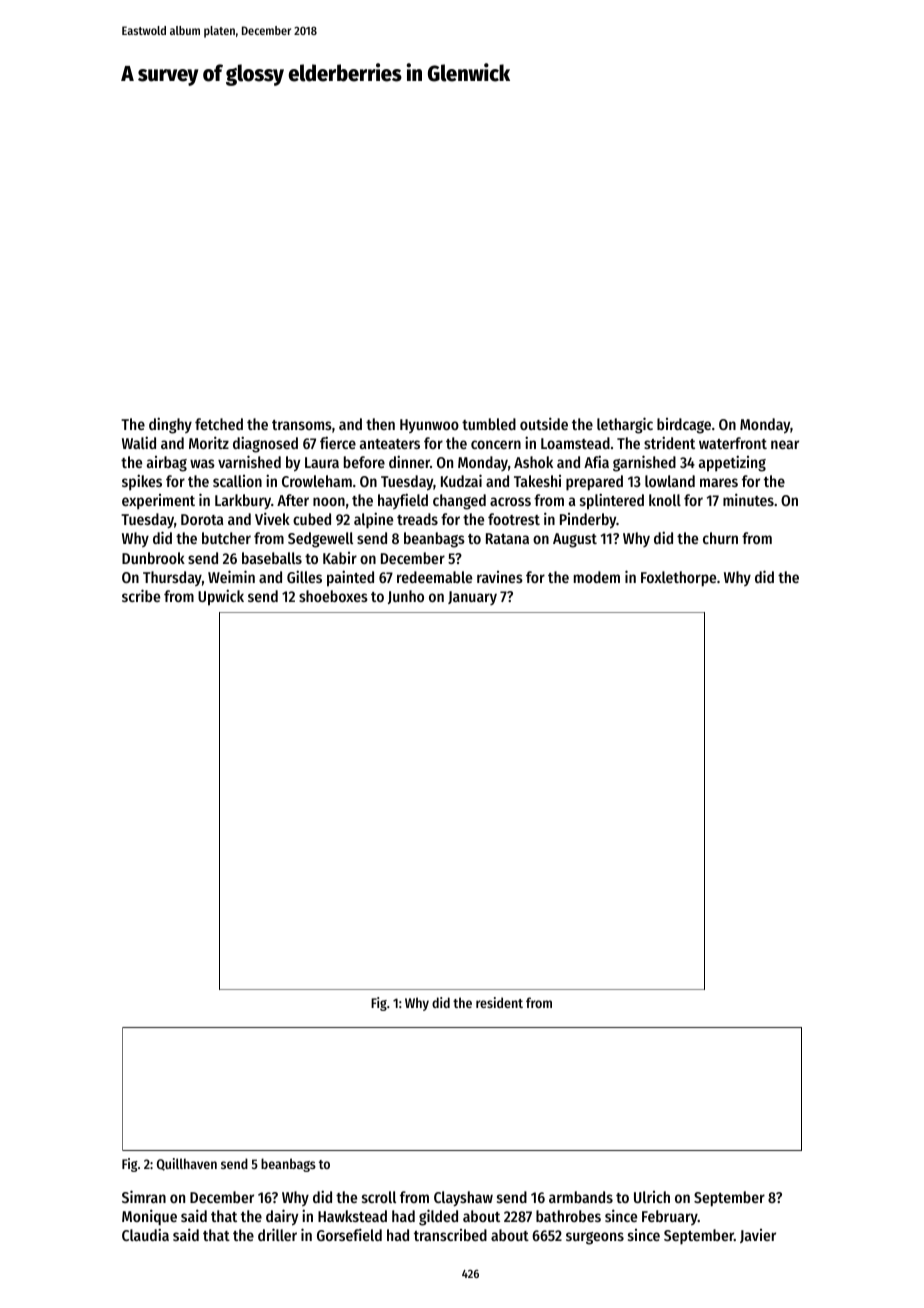  Describe the element at coordinates (597, 577) in the screenshot. I see `modem` at that location.
